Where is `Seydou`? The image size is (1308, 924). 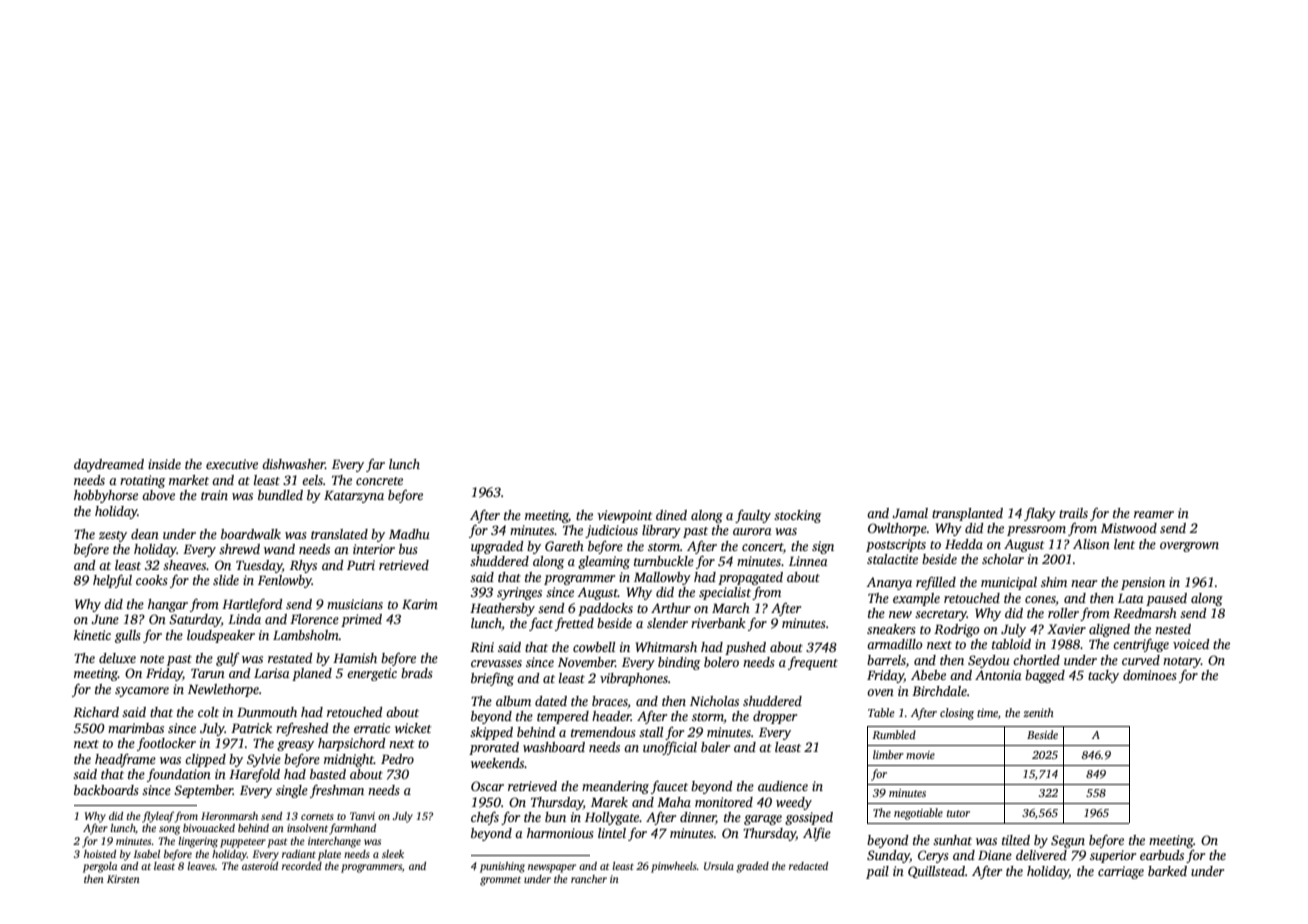
Seydou is located at coordinates (989, 661).
